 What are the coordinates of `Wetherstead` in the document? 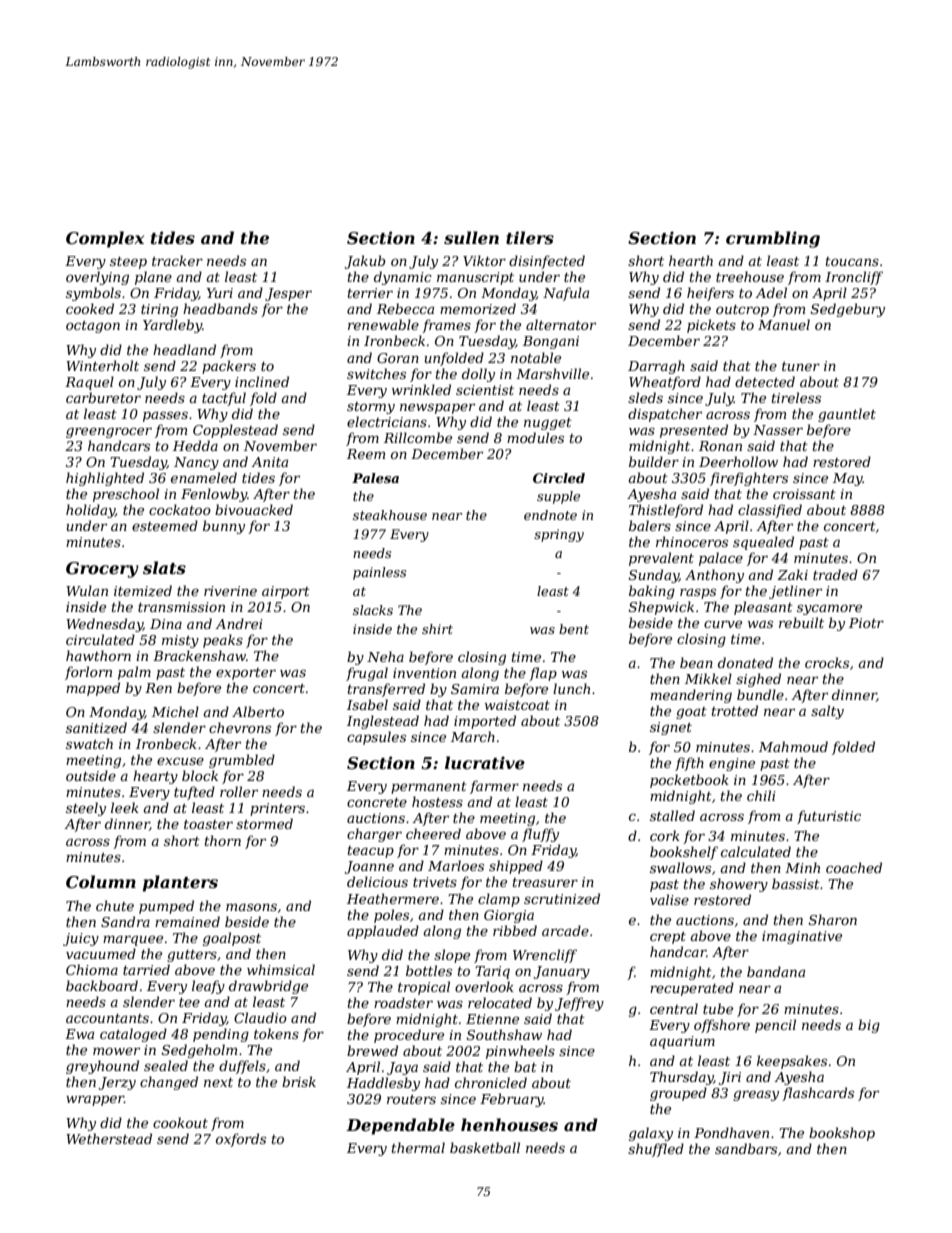 It's located at (109, 1138).
